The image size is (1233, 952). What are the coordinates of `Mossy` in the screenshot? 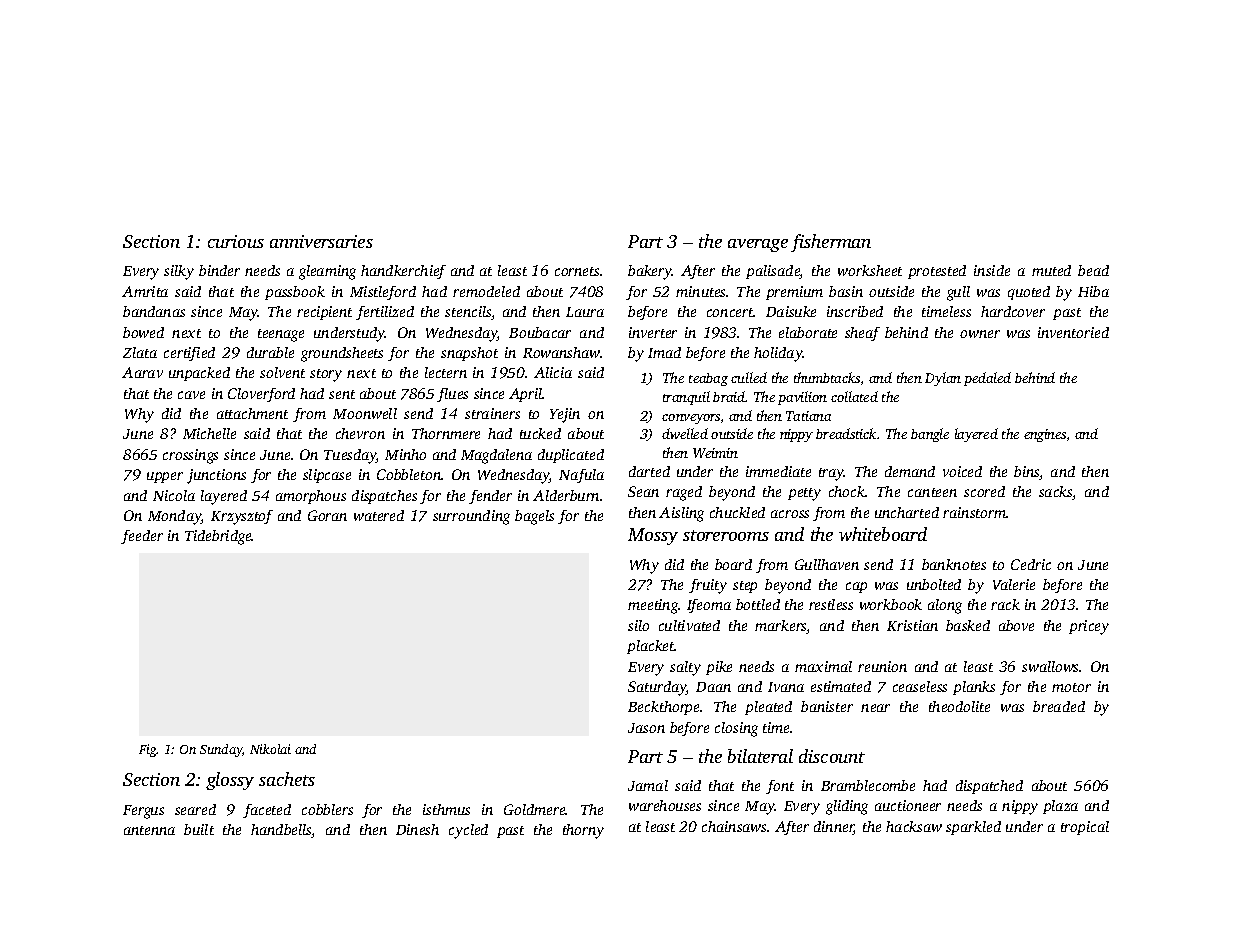 It's located at (653, 536).
